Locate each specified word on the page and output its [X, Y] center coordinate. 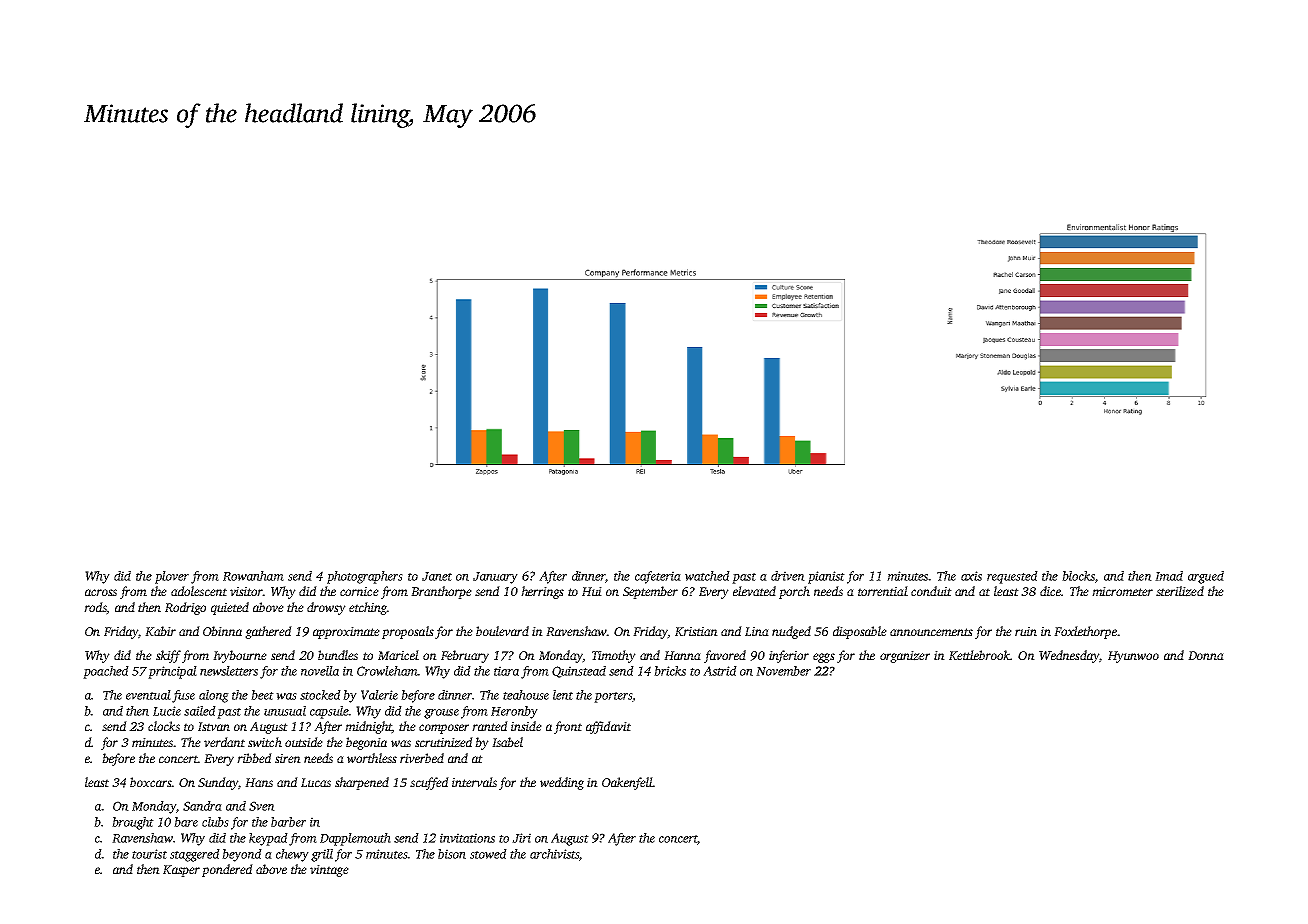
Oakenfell [627, 783]
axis [971, 576]
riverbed [422, 758]
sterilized [1180, 591]
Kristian [696, 631]
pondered [227, 870]
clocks [164, 726]
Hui [592, 591]
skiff [168, 656]
